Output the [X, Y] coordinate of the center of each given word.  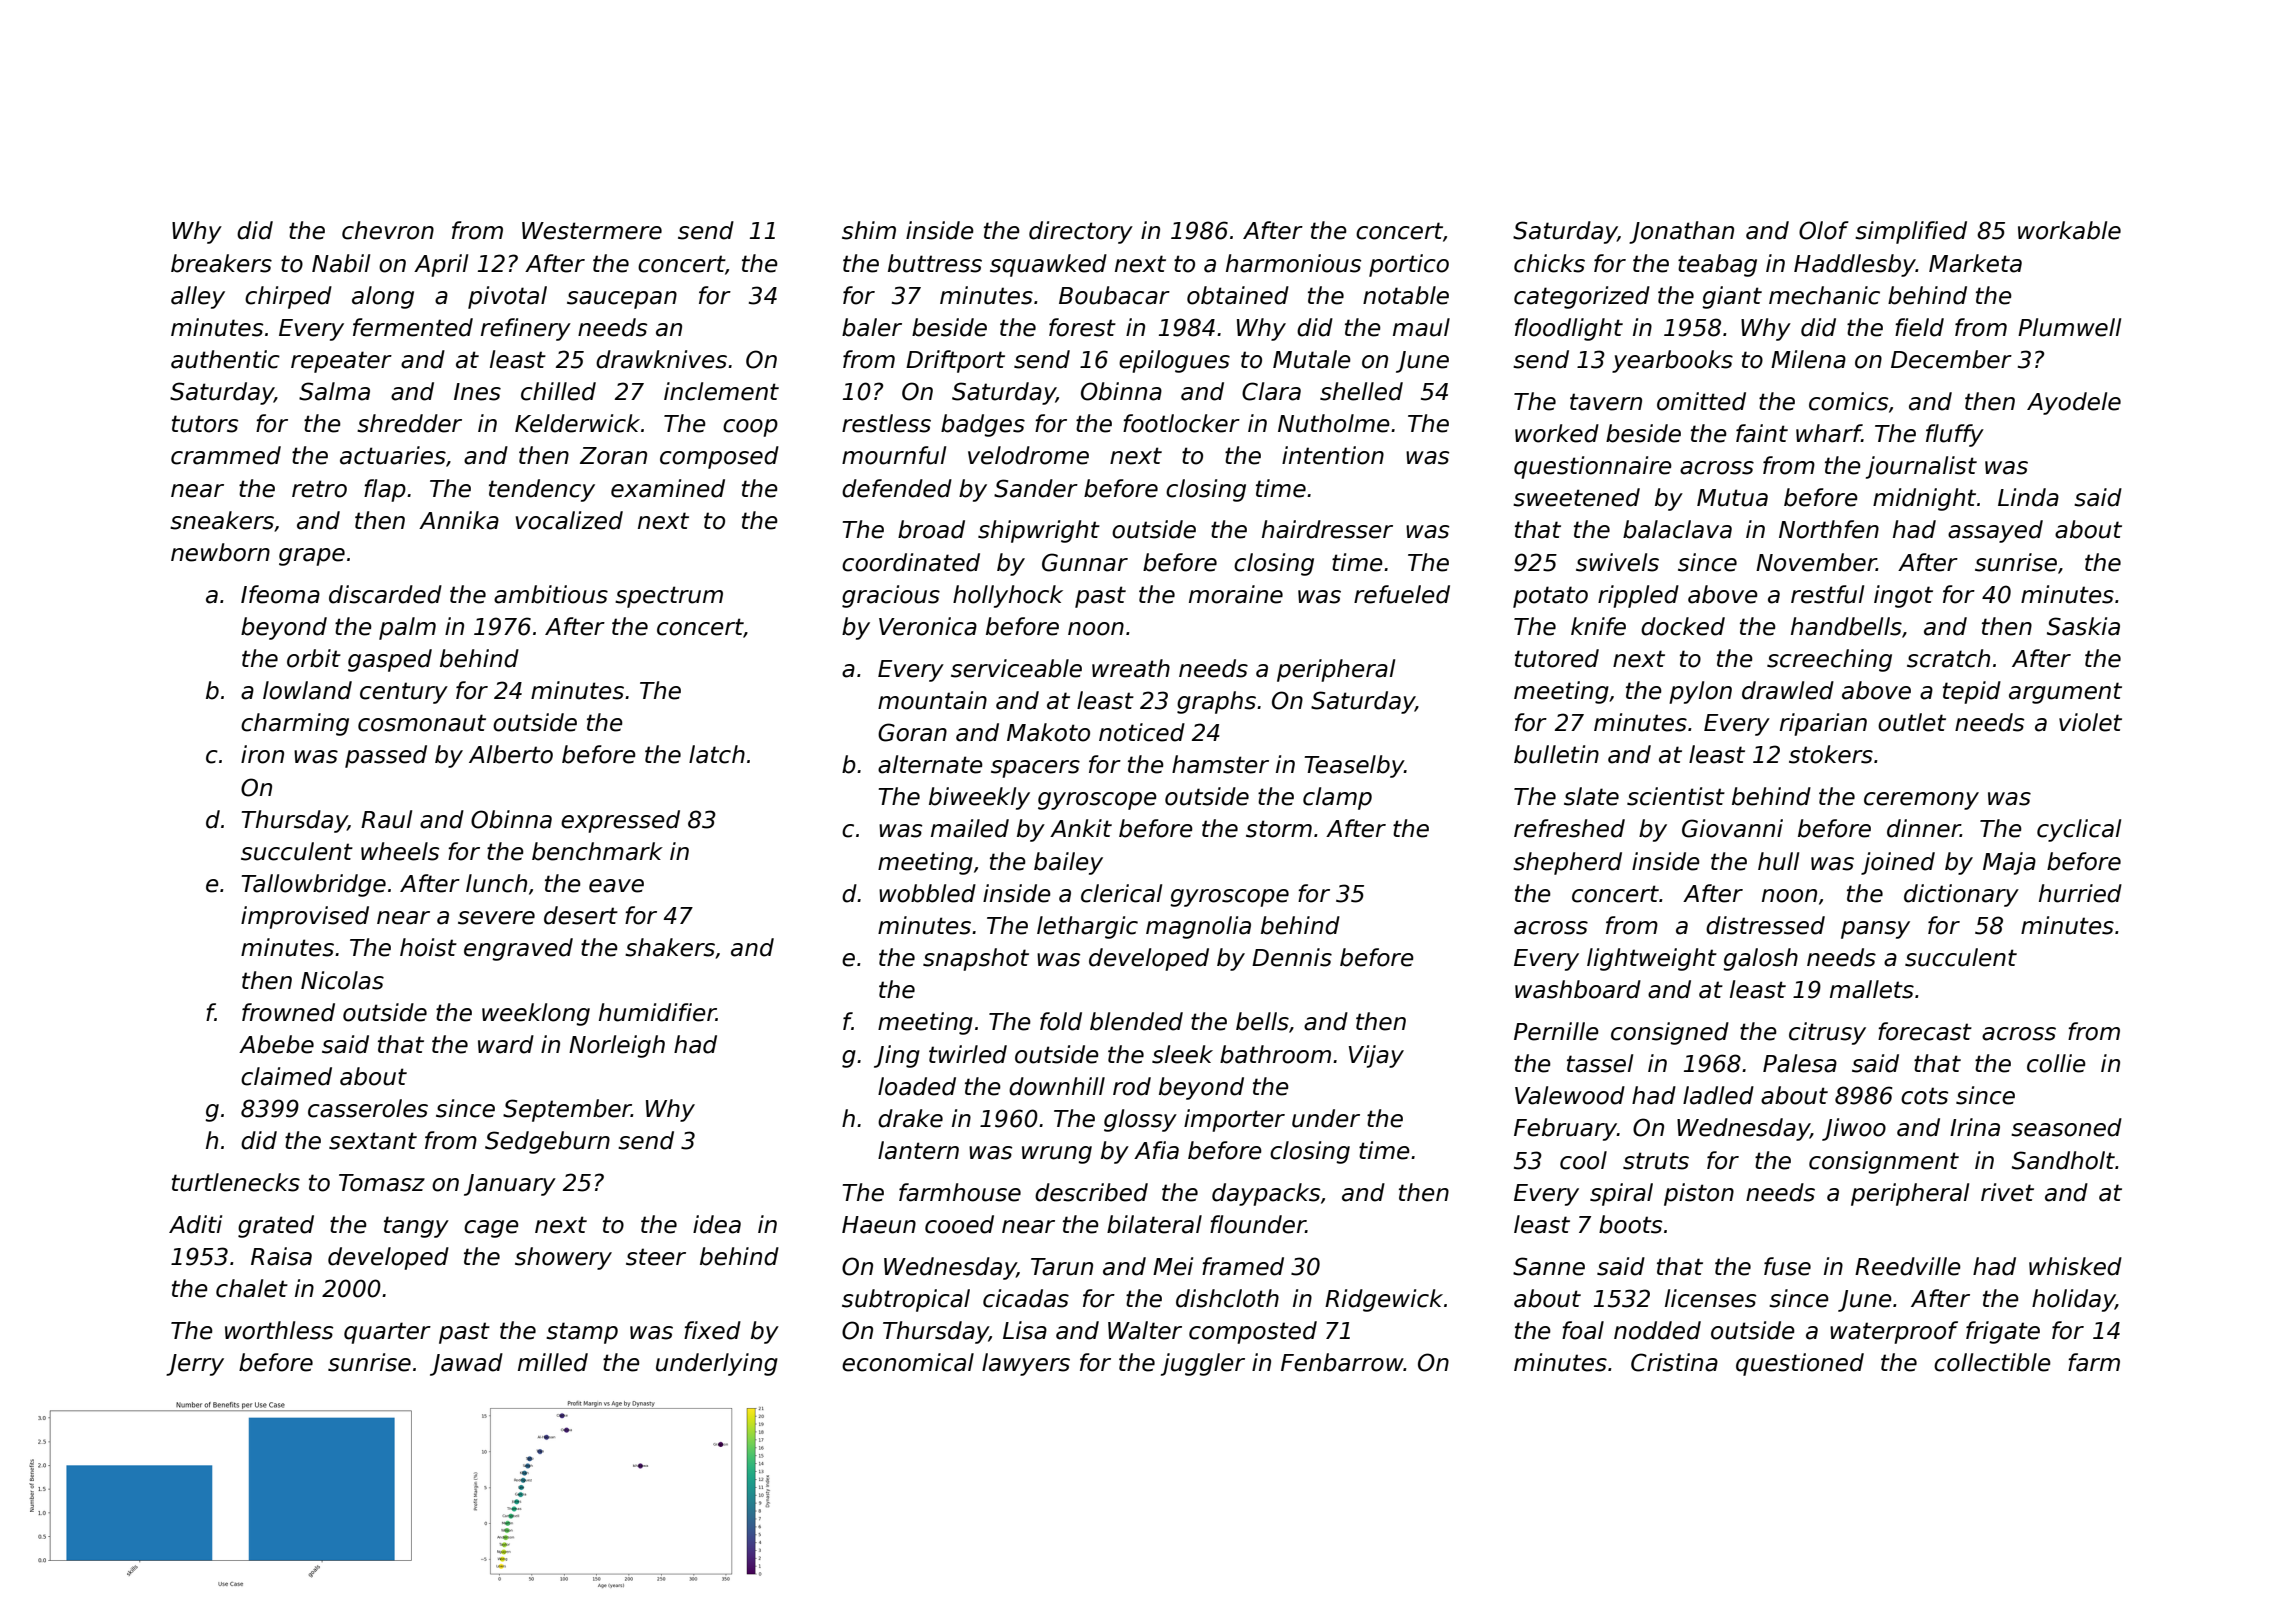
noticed [1142, 732]
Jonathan [1681, 232]
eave [616, 886]
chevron [388, 230]
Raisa [281, 1256]
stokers [1831, 754]
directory [1081, 232]
